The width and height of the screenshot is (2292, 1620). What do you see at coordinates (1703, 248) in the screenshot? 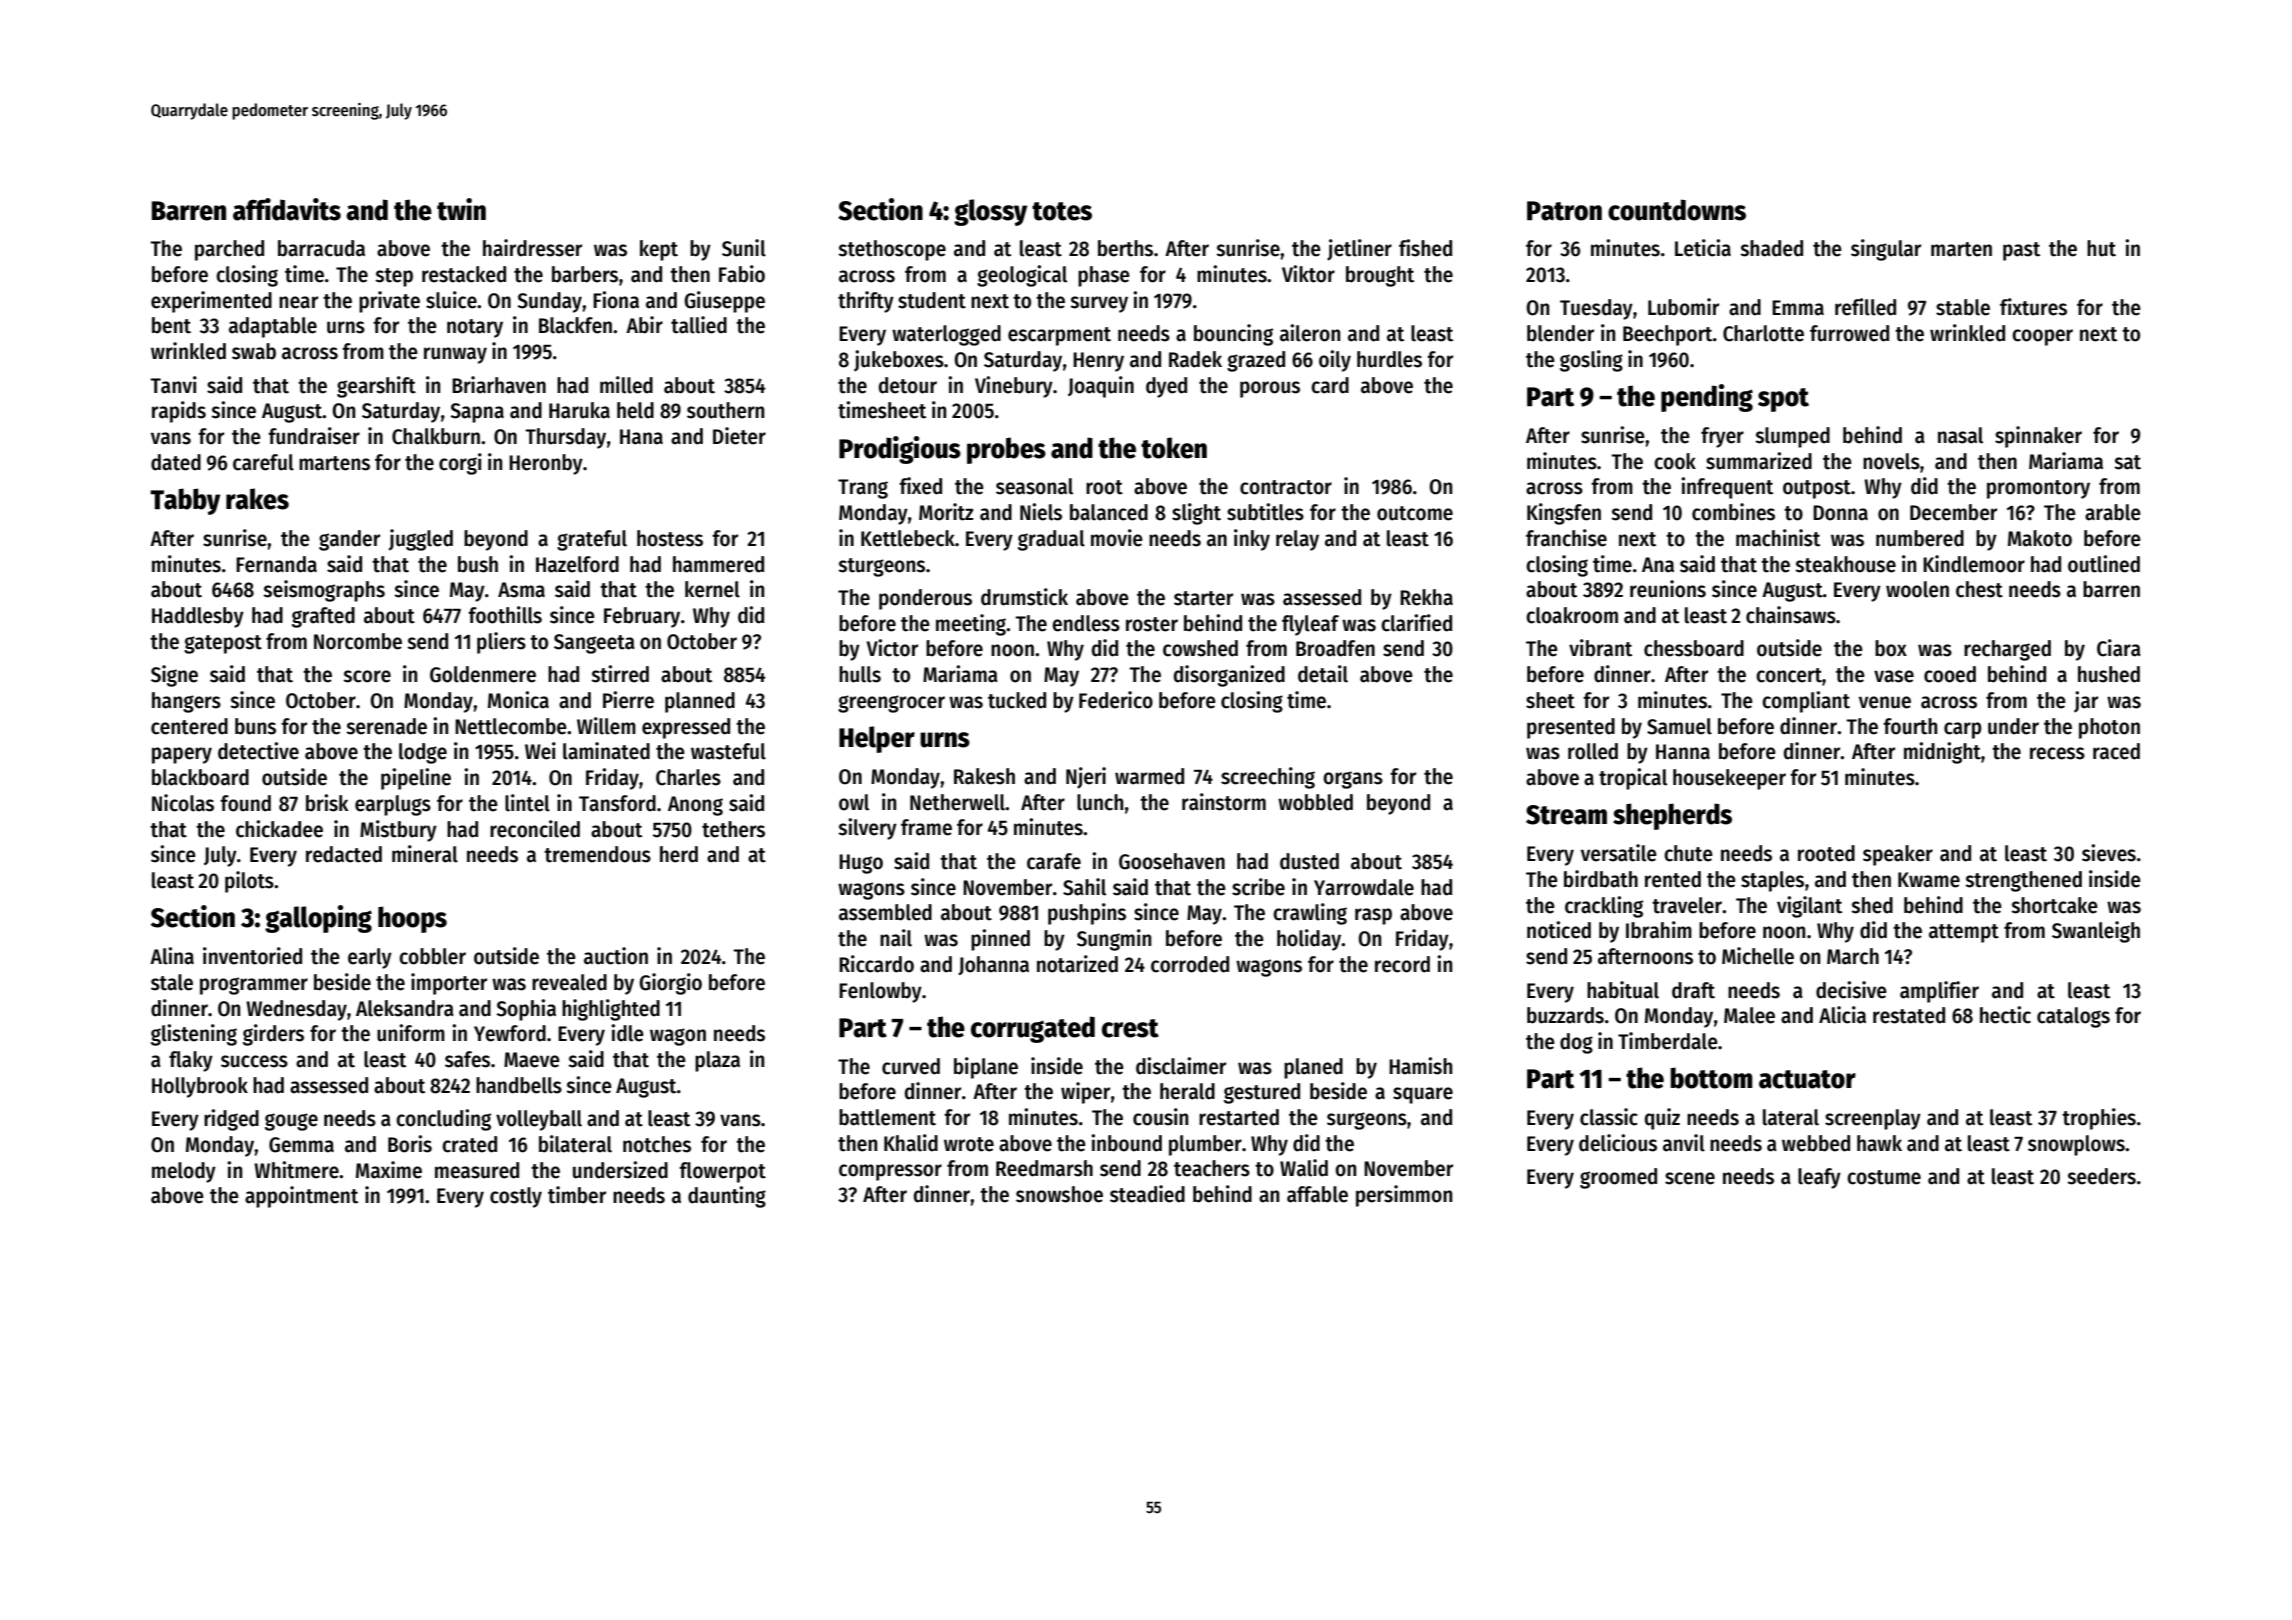
I see `Leticia` at bounding box center [1703, 248].
